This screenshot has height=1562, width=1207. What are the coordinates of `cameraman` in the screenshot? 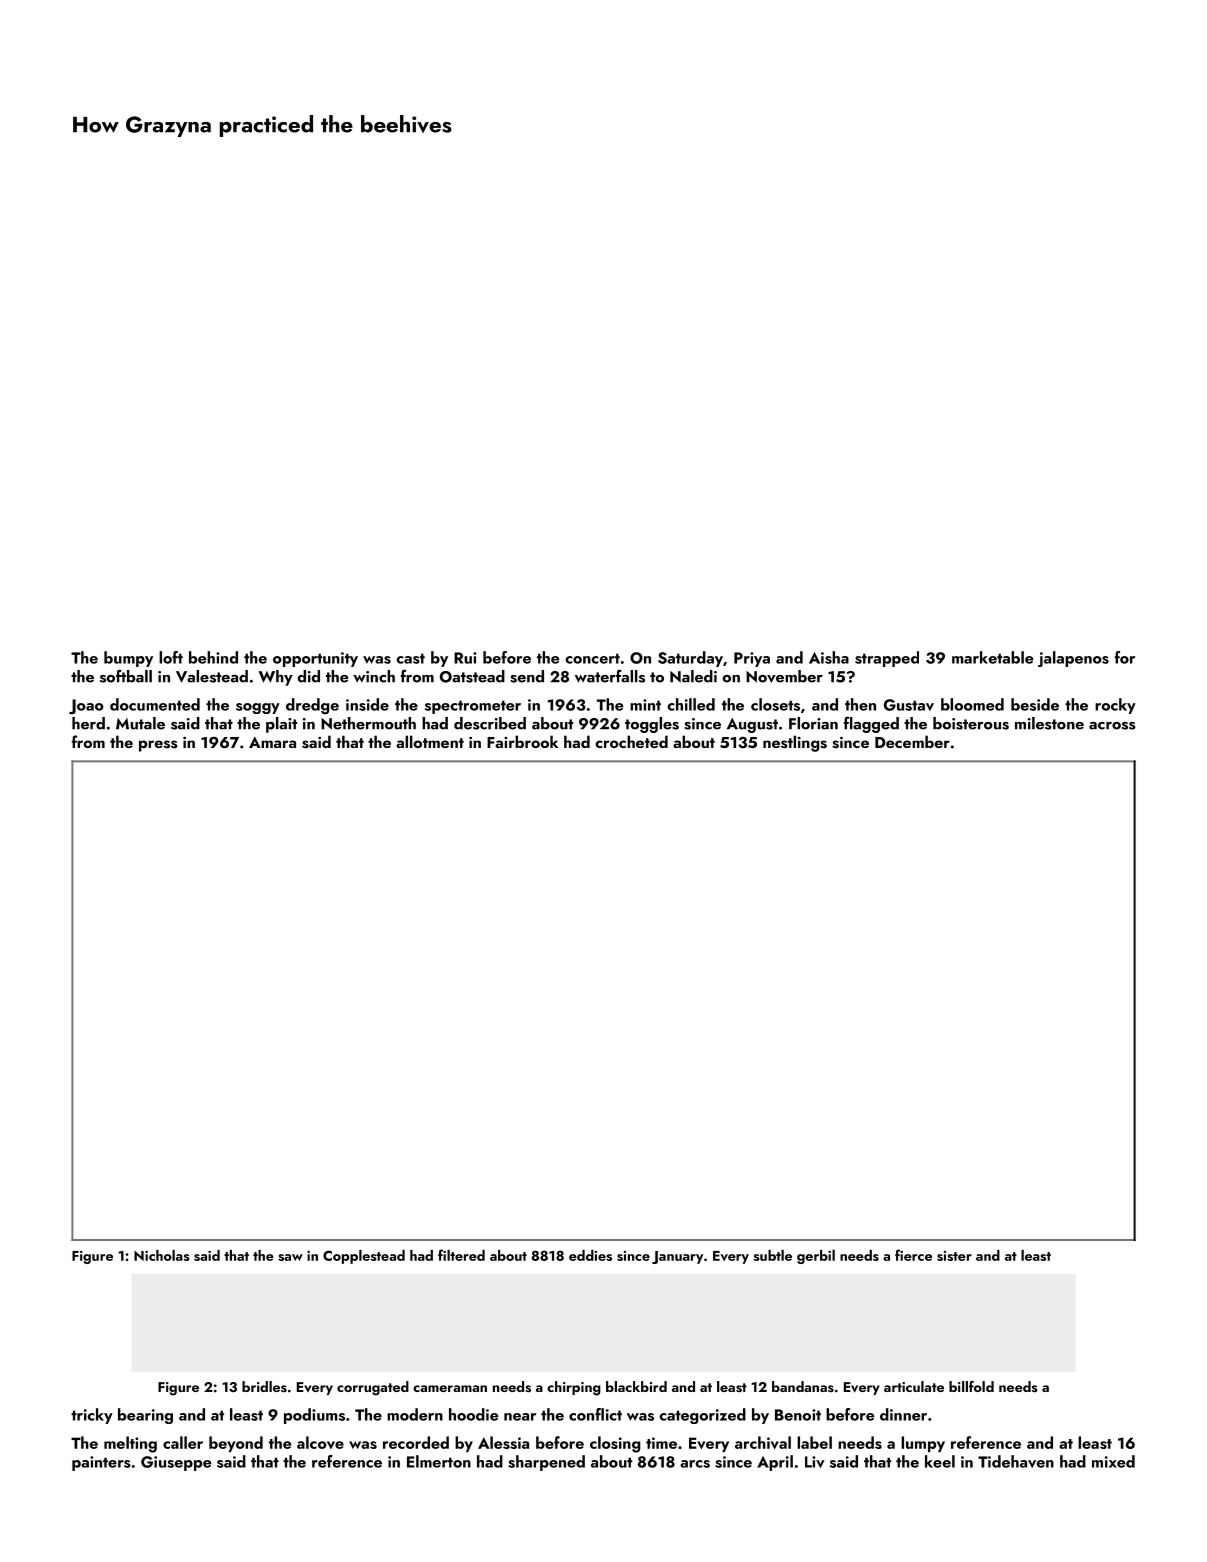 It's located at (450, 1388).
